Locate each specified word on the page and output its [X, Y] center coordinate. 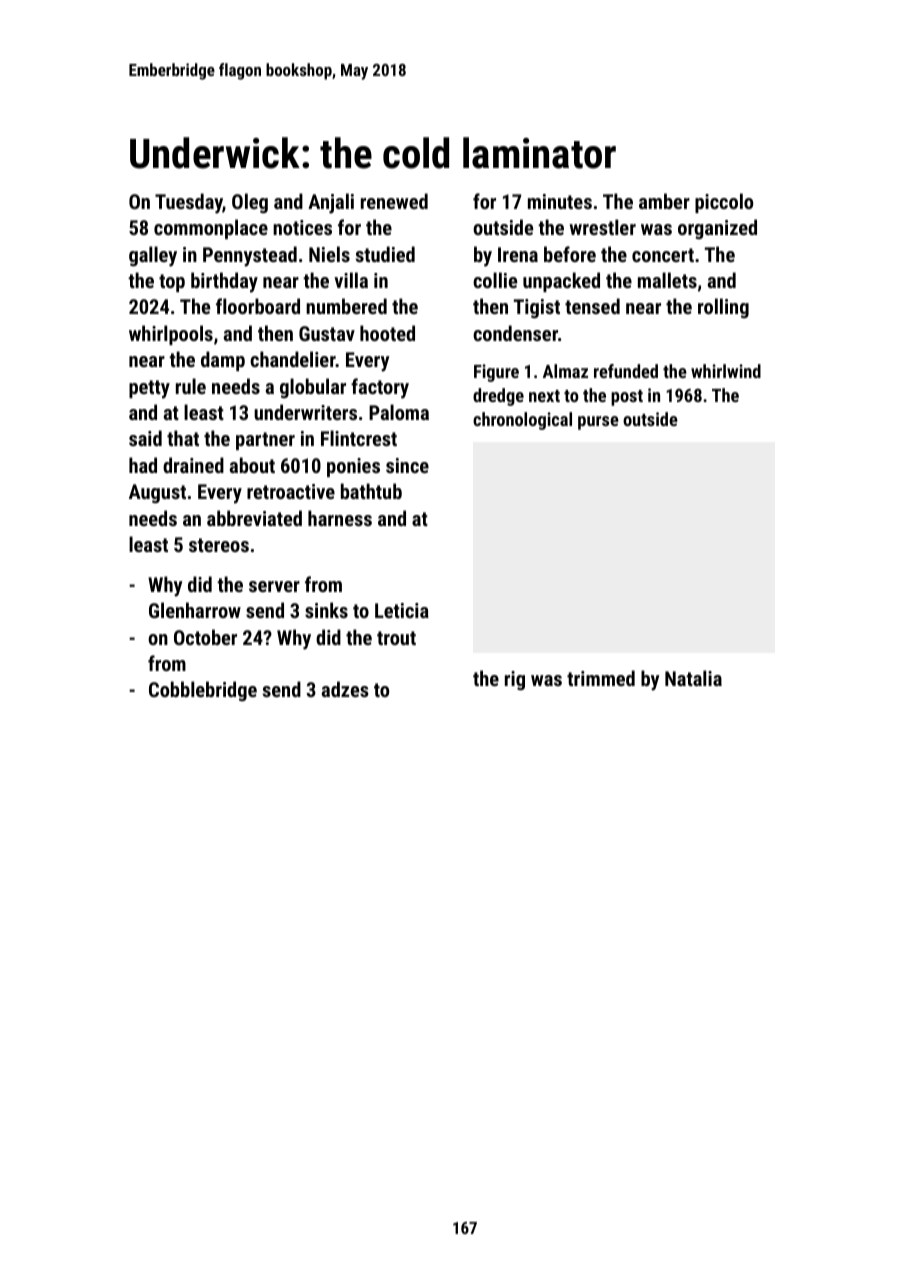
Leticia [402, 610]
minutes [560, 201]
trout [396, 638]
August [157, 493]
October [205, 637]
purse [598, 423]
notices [302, 227]
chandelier [293, 359]
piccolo [724, 203]
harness [340, 518]
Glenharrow [195, 610]
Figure [496, 373]
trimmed [601, 678]
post [627, 398]
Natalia [693, 678]
